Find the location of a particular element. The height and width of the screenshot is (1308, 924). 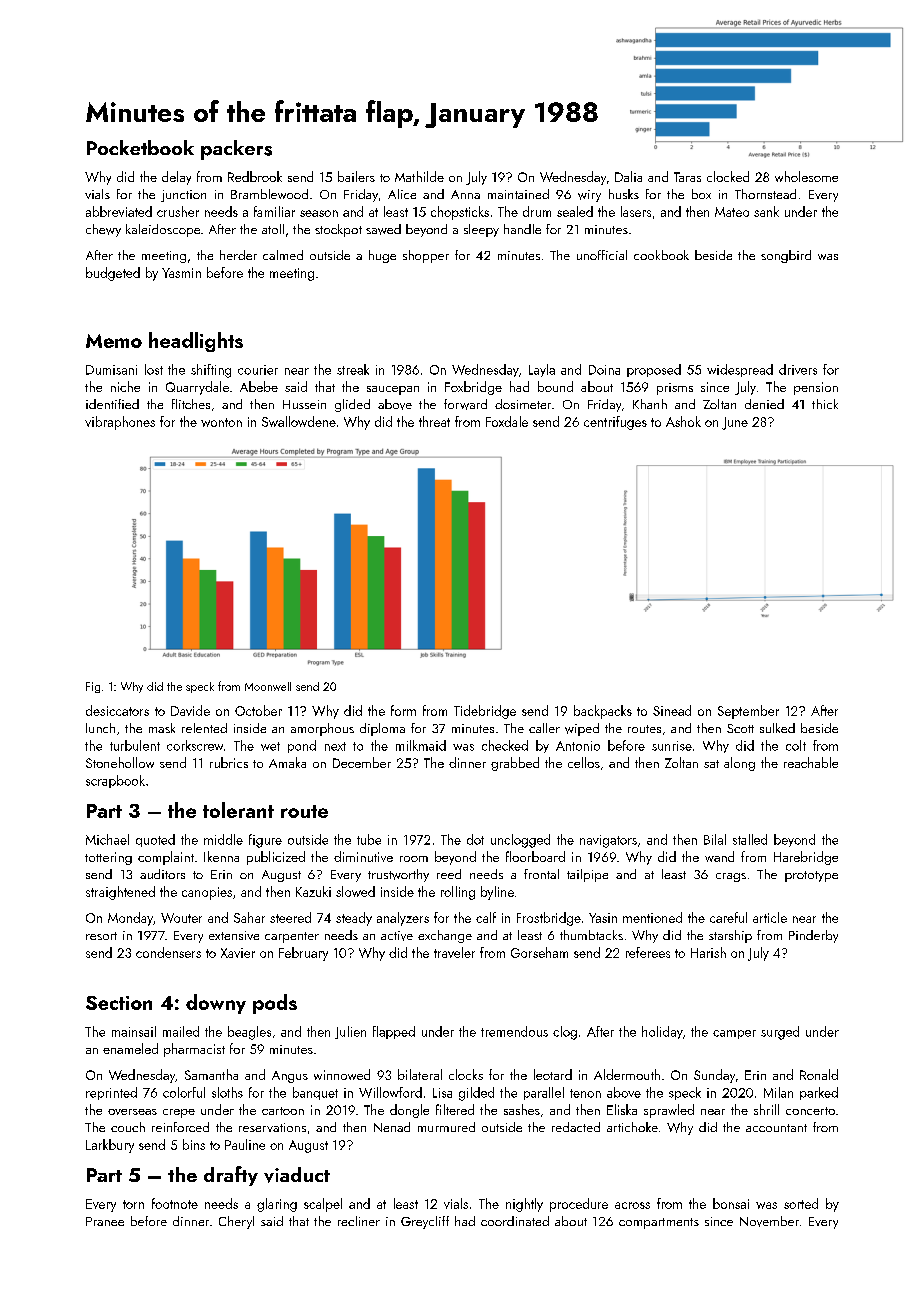

Quarrydale is located at coordinates (197, 388).
